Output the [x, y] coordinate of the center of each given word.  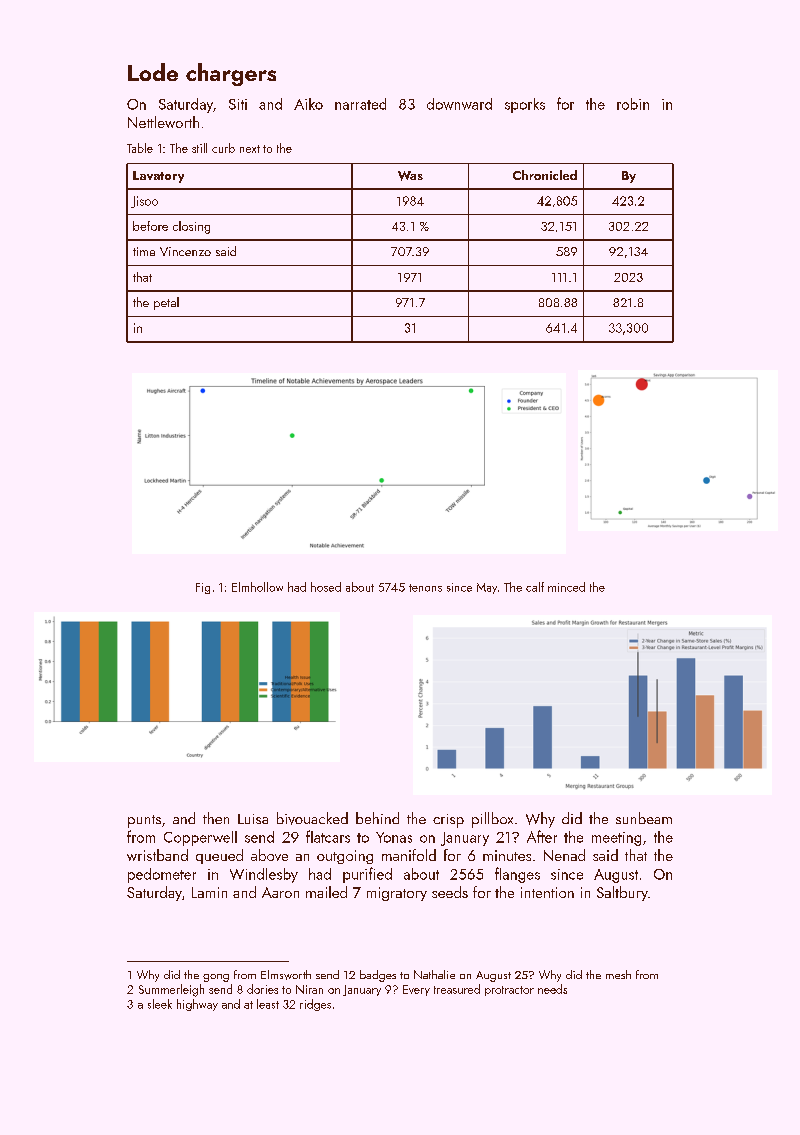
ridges [315, 1005]
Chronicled [545, 175]
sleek [160, 1004]
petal [166, 303]
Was [410, 176]
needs [552, 989]
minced [566, 587]
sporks [525, 105]
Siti [238, 104]
